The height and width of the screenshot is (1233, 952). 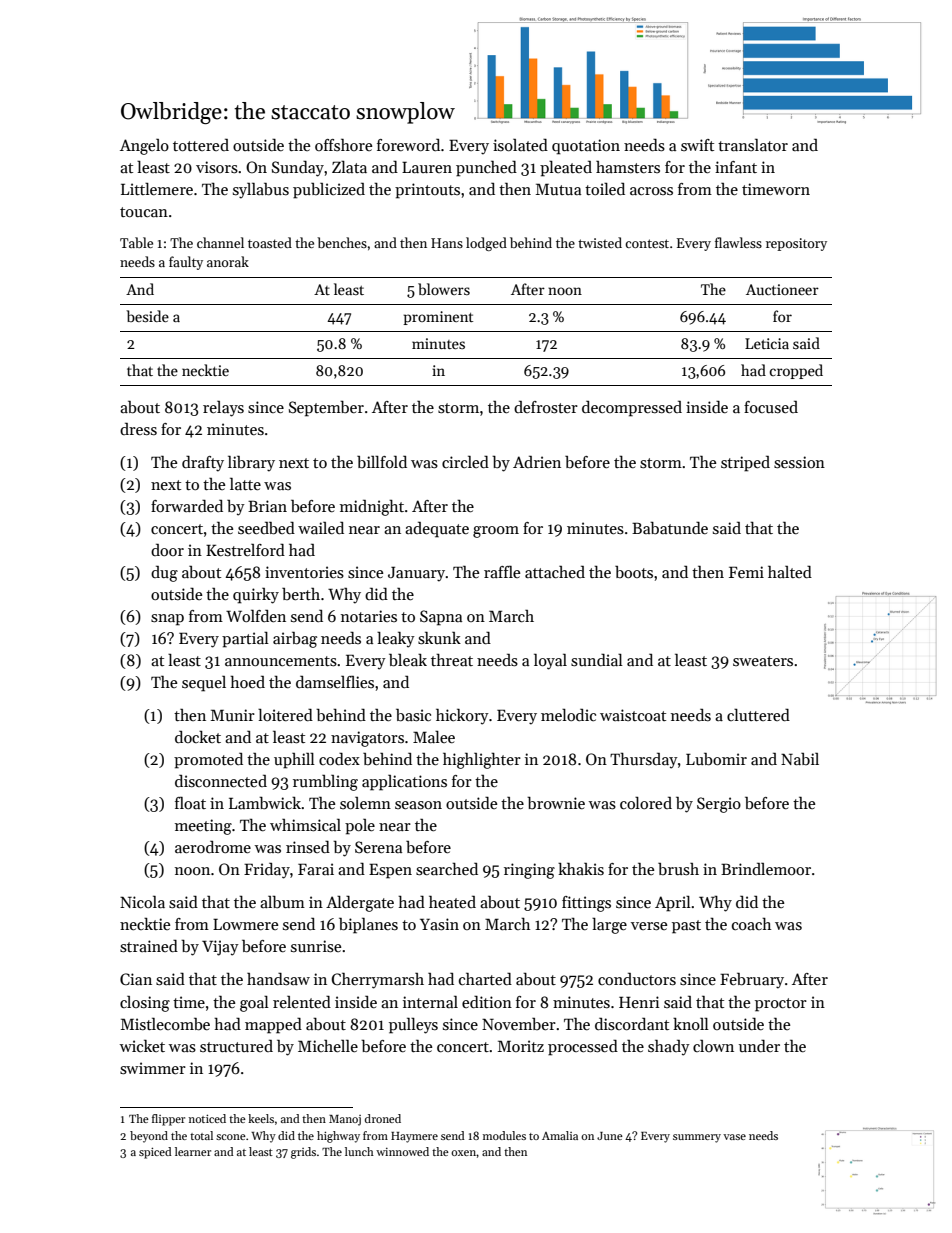 What do you see at coordinates (537, 462) in the screenshot?
I see `Adrien` at bounding box center [537, 462].
